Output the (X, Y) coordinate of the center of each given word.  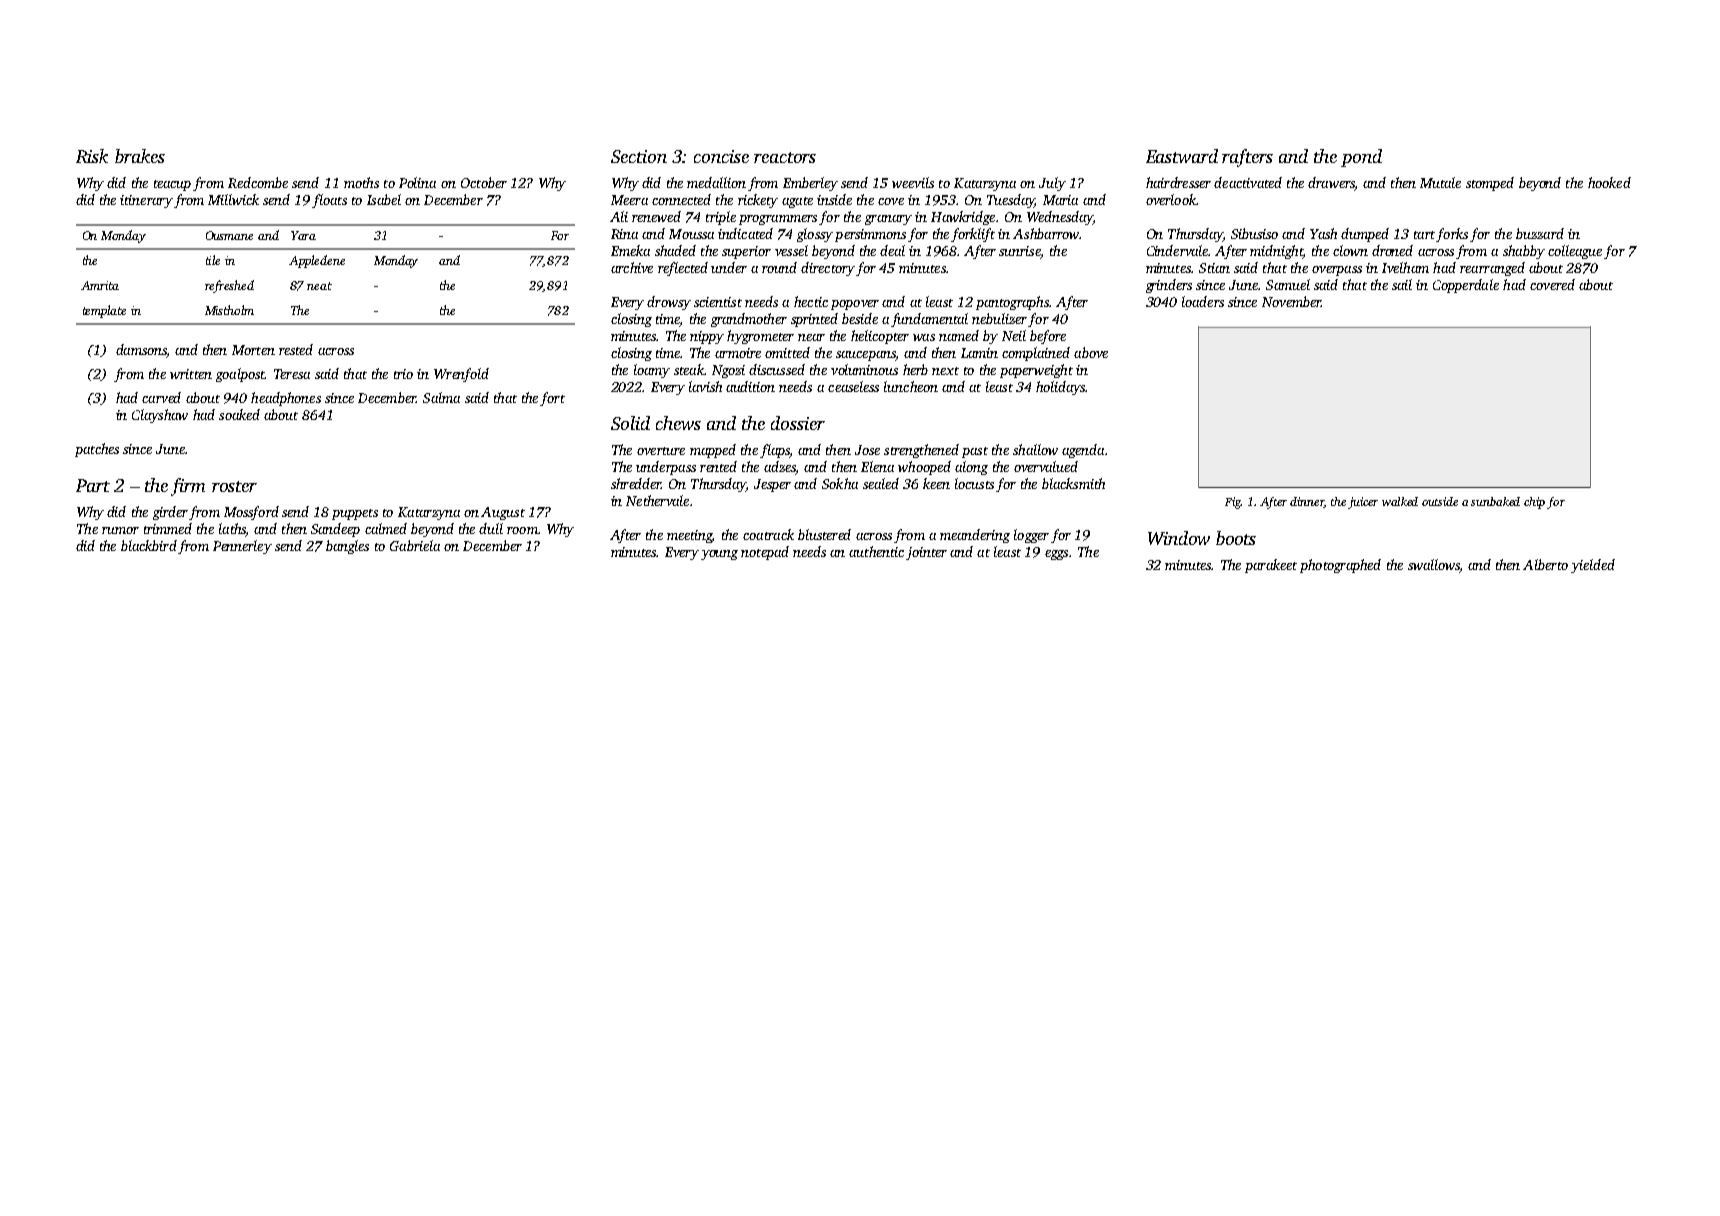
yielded (1593, 566)
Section (639, 156)
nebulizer (999, 318)
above (1091, 352)
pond (1361, 158)
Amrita (100, 285)
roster (234, 486)
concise (721, 156)
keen (936, 483)
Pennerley (242, 547)
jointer (926, 553)
